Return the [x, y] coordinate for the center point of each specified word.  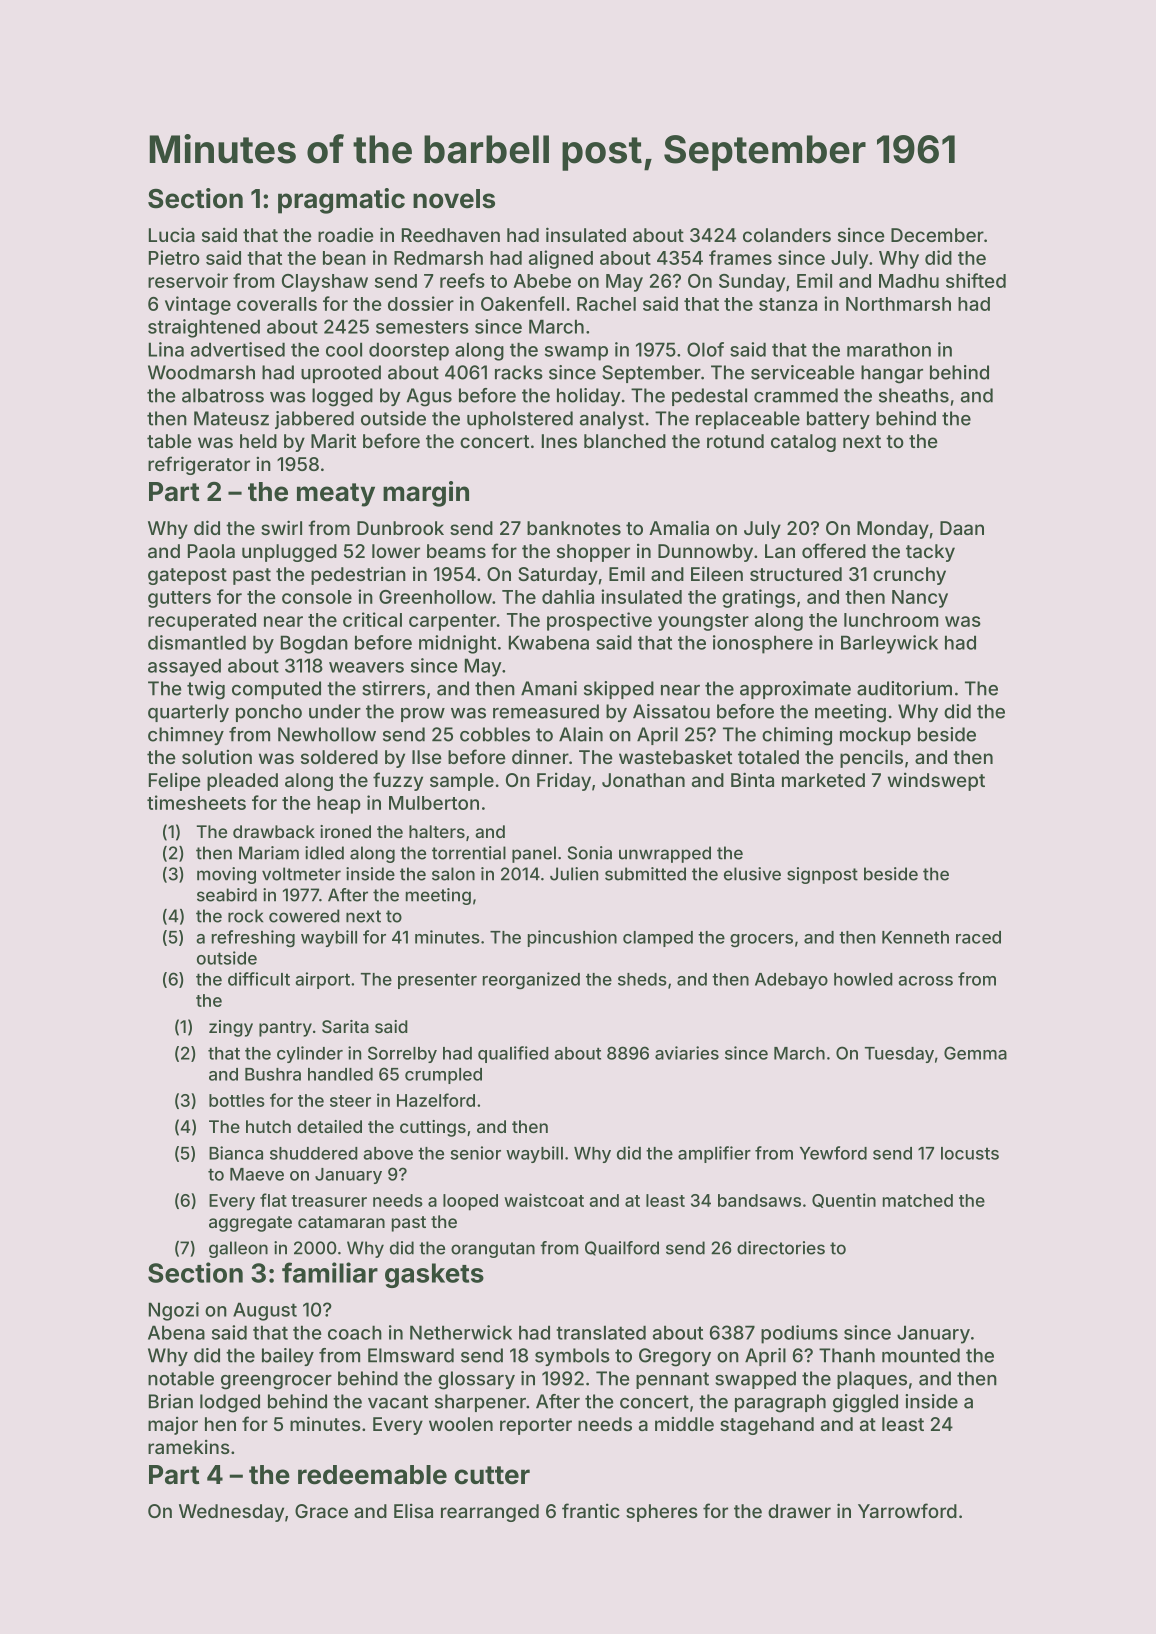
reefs [462, 280]
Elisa [413, 1511]
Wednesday [231, 1513]
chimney [186, 736]
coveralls [277, 304]
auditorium [904, 688]
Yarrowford [907, 1510]
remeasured [546, 711]
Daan [962, 528]
